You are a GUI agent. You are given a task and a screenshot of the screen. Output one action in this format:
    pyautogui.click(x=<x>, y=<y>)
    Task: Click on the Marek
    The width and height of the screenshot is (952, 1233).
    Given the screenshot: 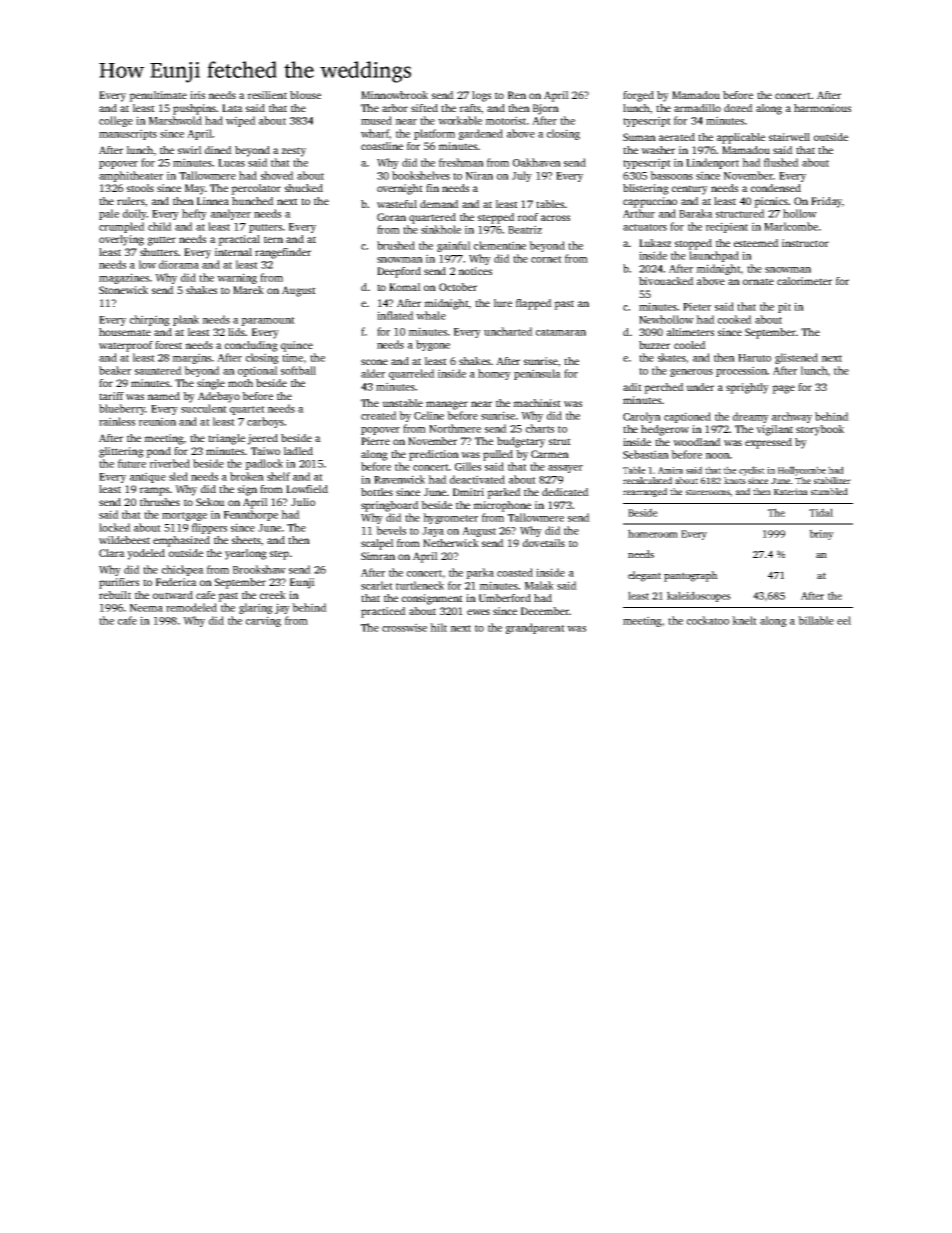 What is the action you would take?
    pyautogui.click(x=248, y=290)
